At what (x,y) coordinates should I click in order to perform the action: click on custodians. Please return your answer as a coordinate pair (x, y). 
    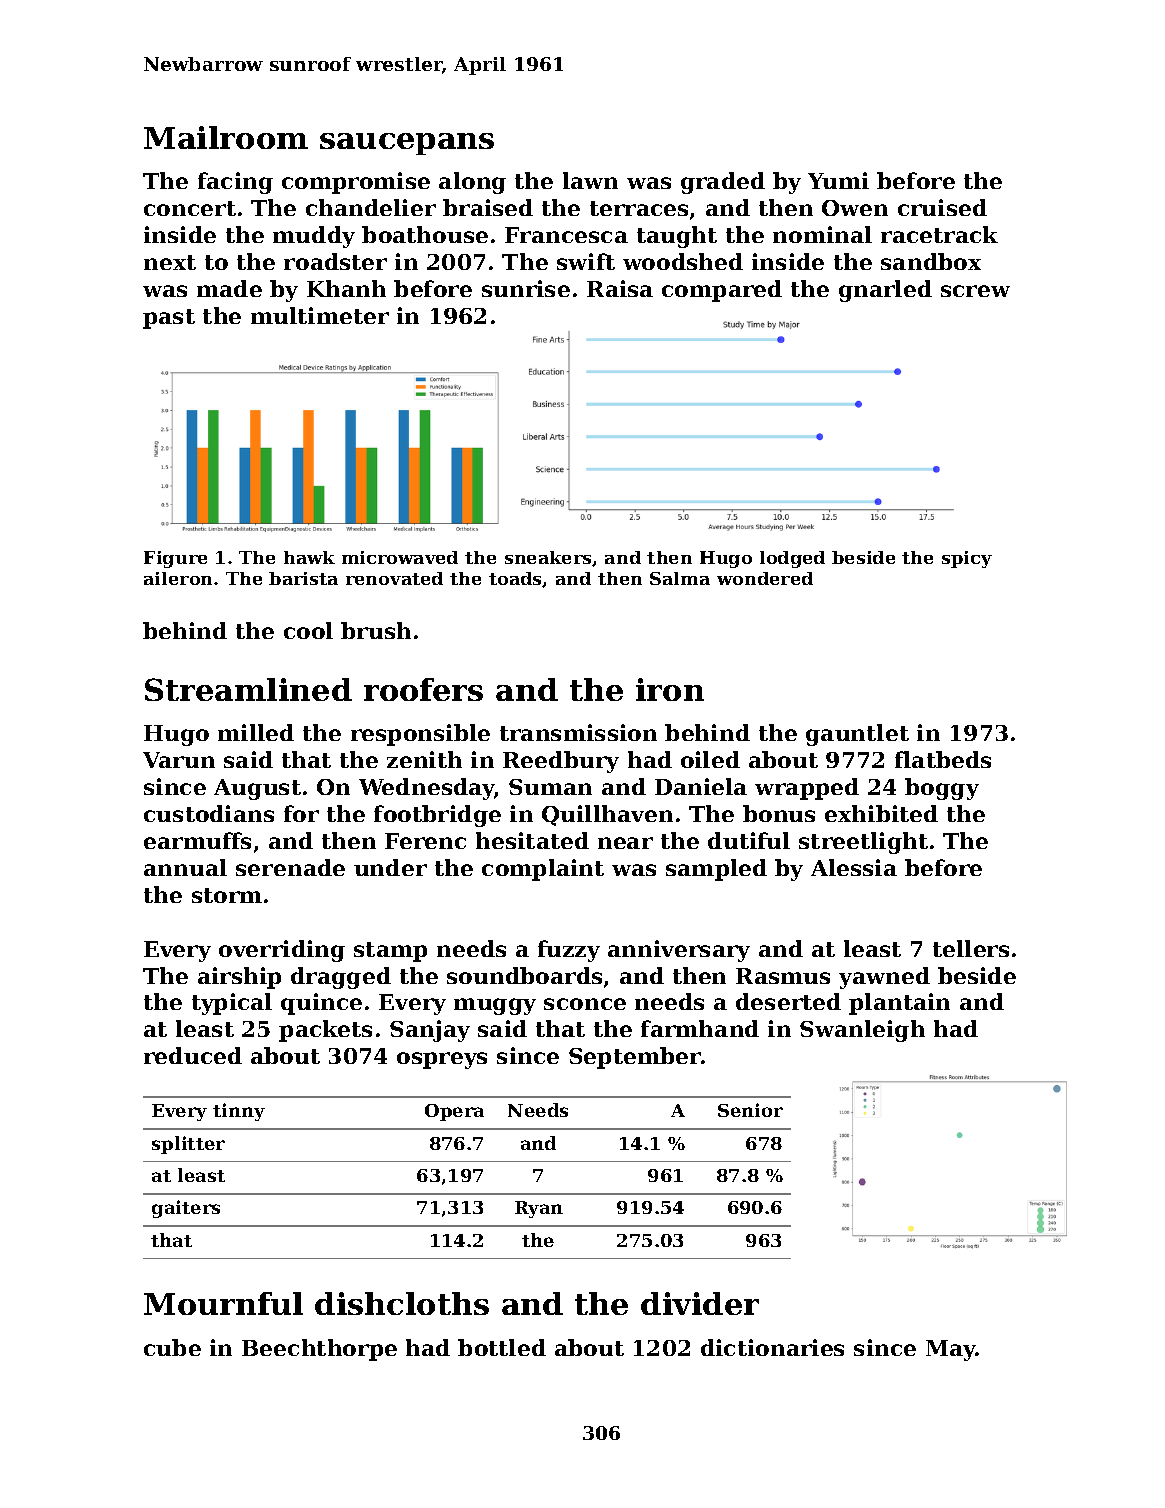
    Looking at the image, I should click on (209, 813).
